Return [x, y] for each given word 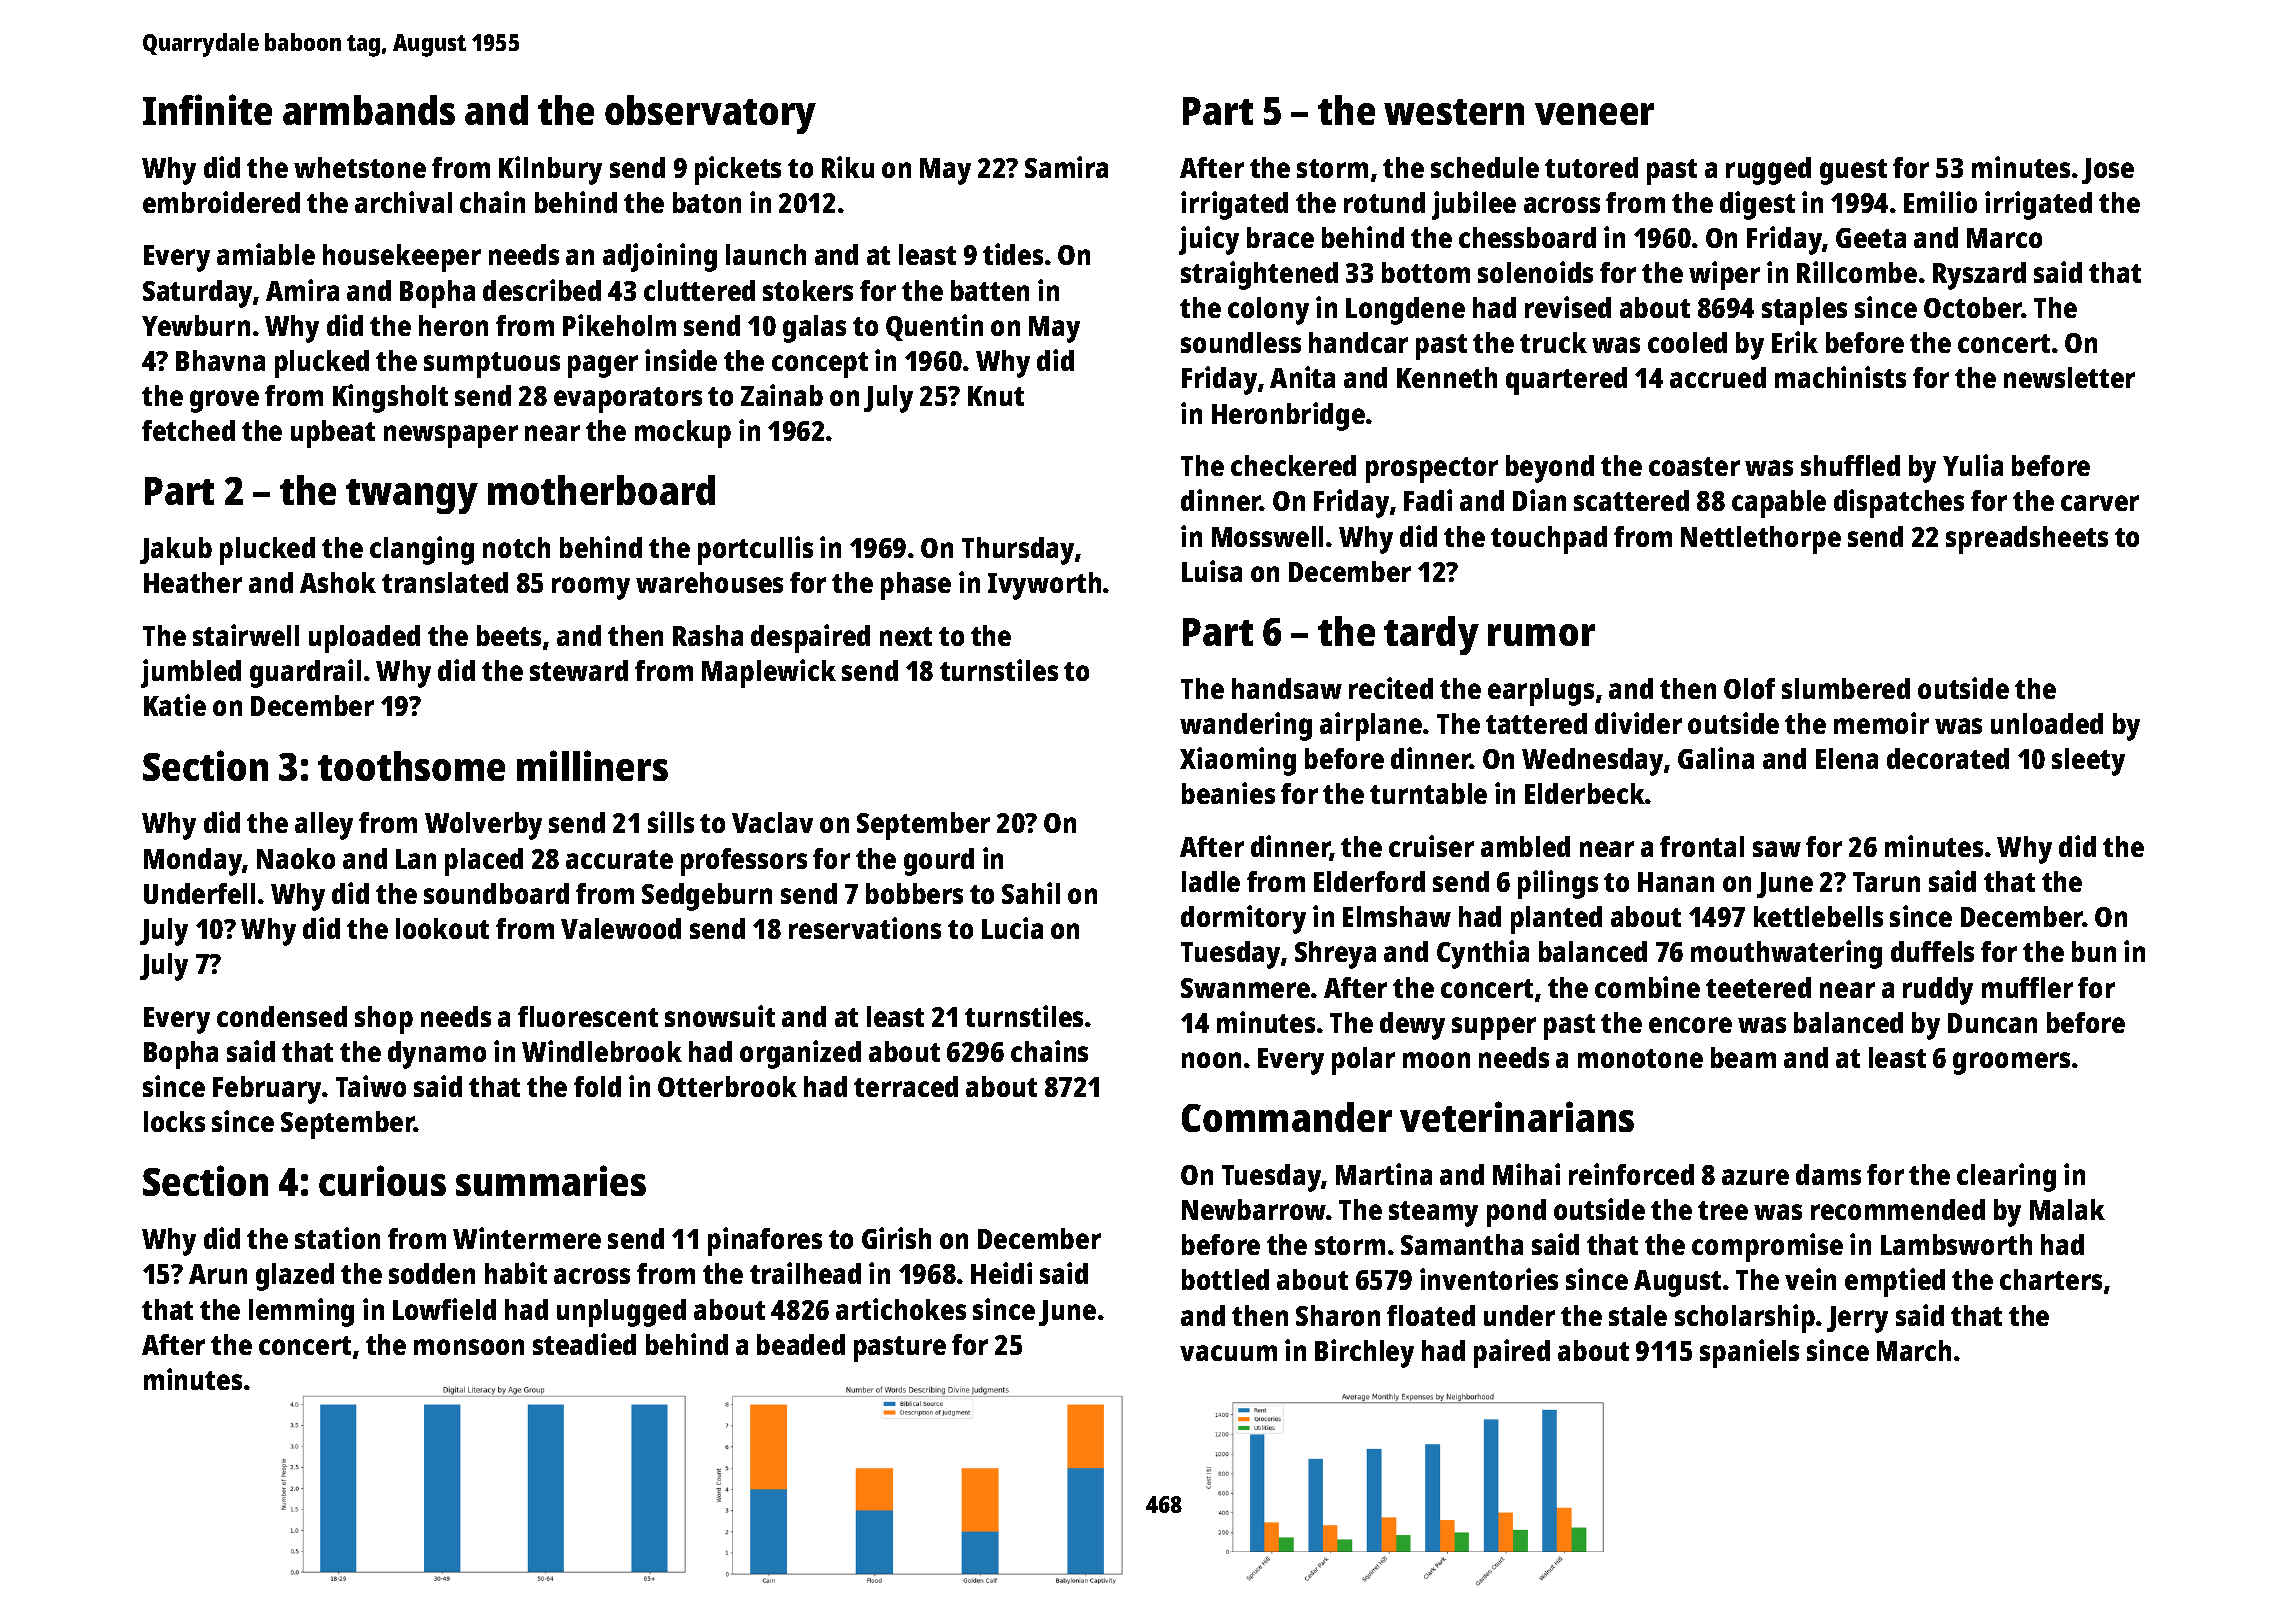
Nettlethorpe [1761, 540]
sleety [2088, 762]
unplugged [621, 1313]
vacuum [1228, 1353]
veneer [1594, 114]
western [1454, 112]
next [906, 636]
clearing [2006, 1177]
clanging [422, 550]
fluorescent [588, 1016]
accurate [619, 859]
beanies [1228, 793]
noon [1211, 1060]
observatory [710, 114]
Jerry [1857, 1319]
